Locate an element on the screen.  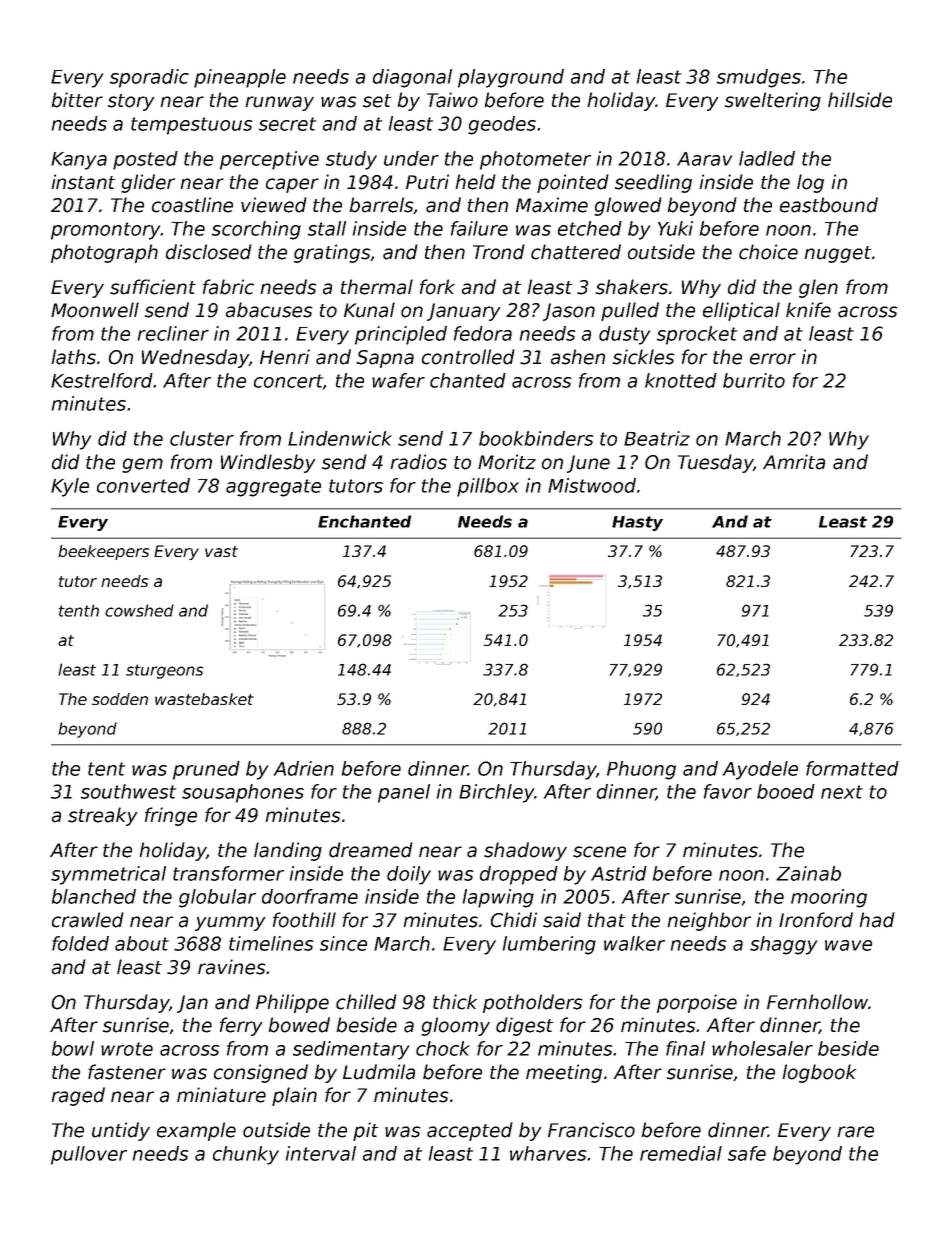
wastebasket is located at coordinates (204, 699).
